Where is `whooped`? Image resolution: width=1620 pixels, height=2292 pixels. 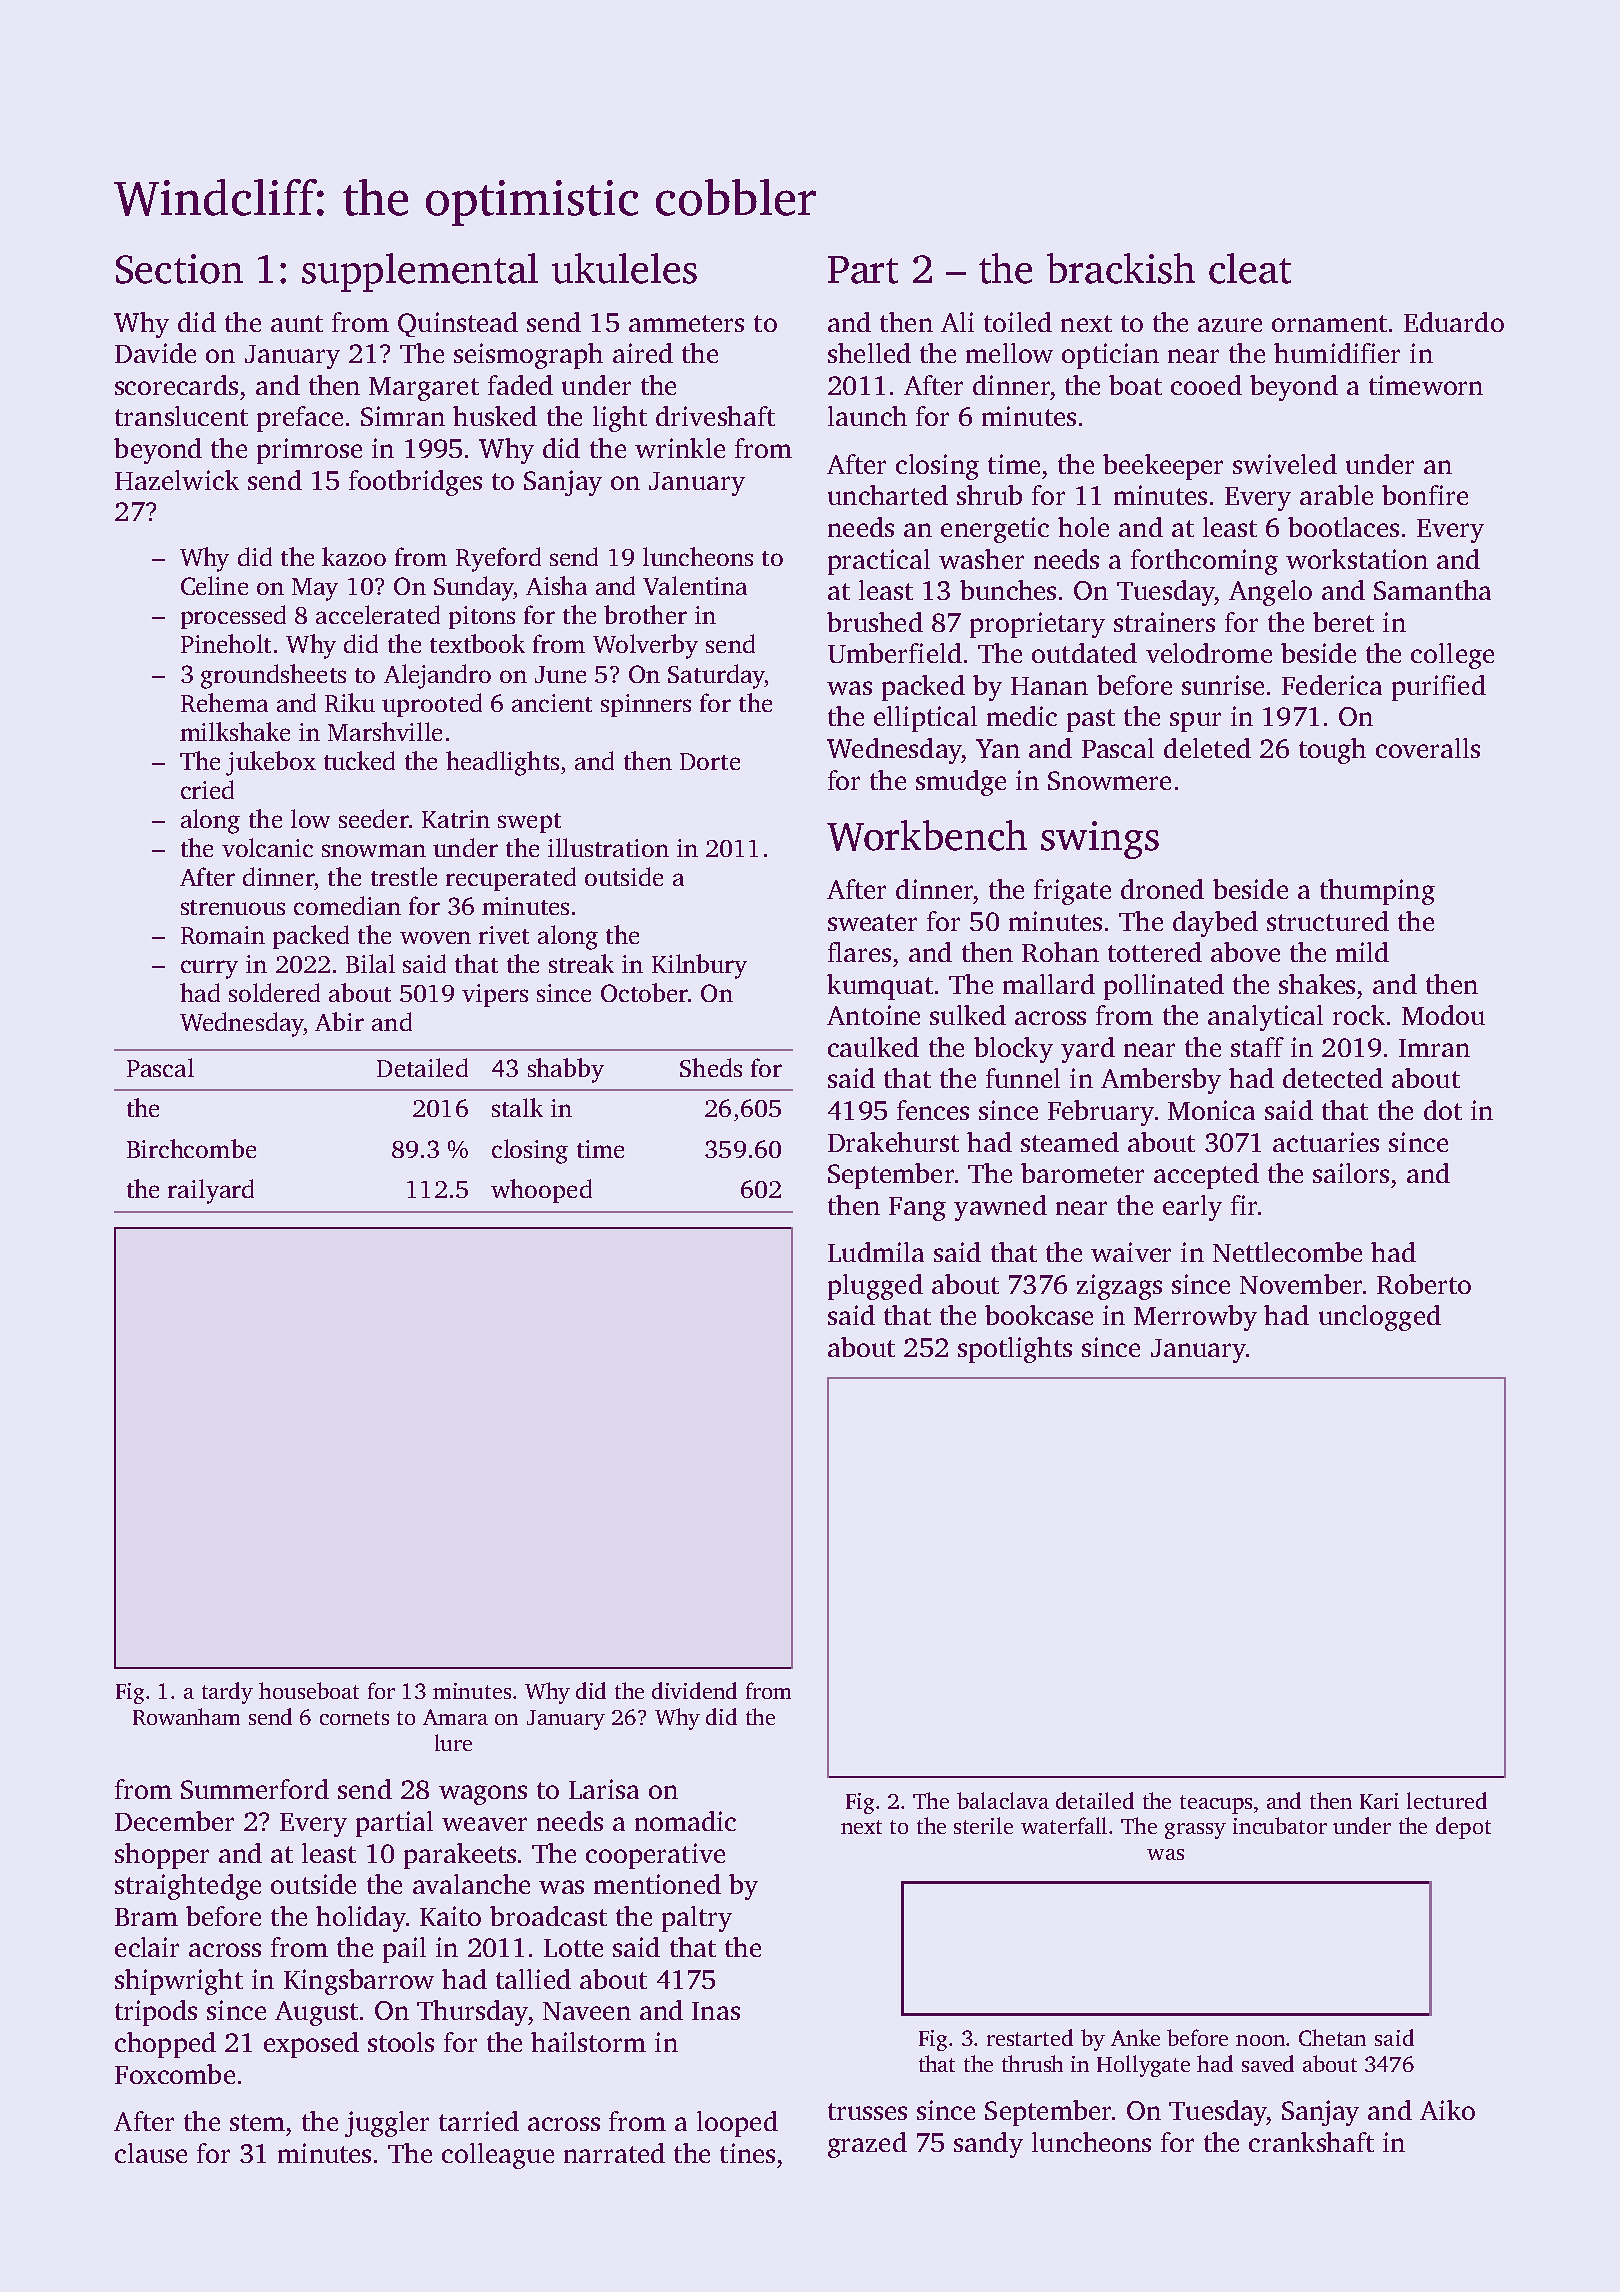
whooped is located at coordinates (541, 1191).
